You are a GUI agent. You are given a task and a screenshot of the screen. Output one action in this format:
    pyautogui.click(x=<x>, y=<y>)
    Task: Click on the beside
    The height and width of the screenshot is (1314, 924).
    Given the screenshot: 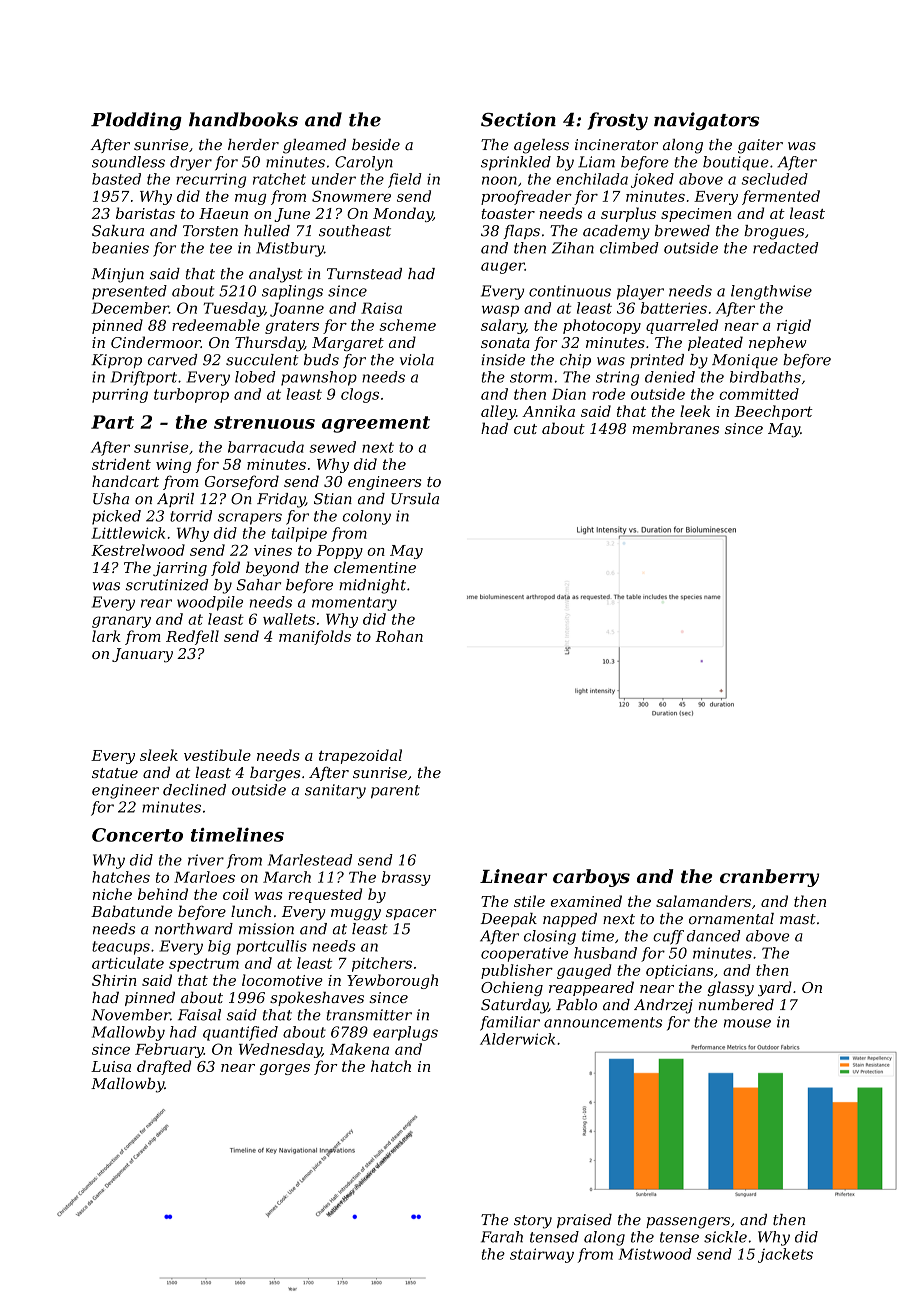 What is the action you would take?
    pyautogui.click(x=376, y=145)
